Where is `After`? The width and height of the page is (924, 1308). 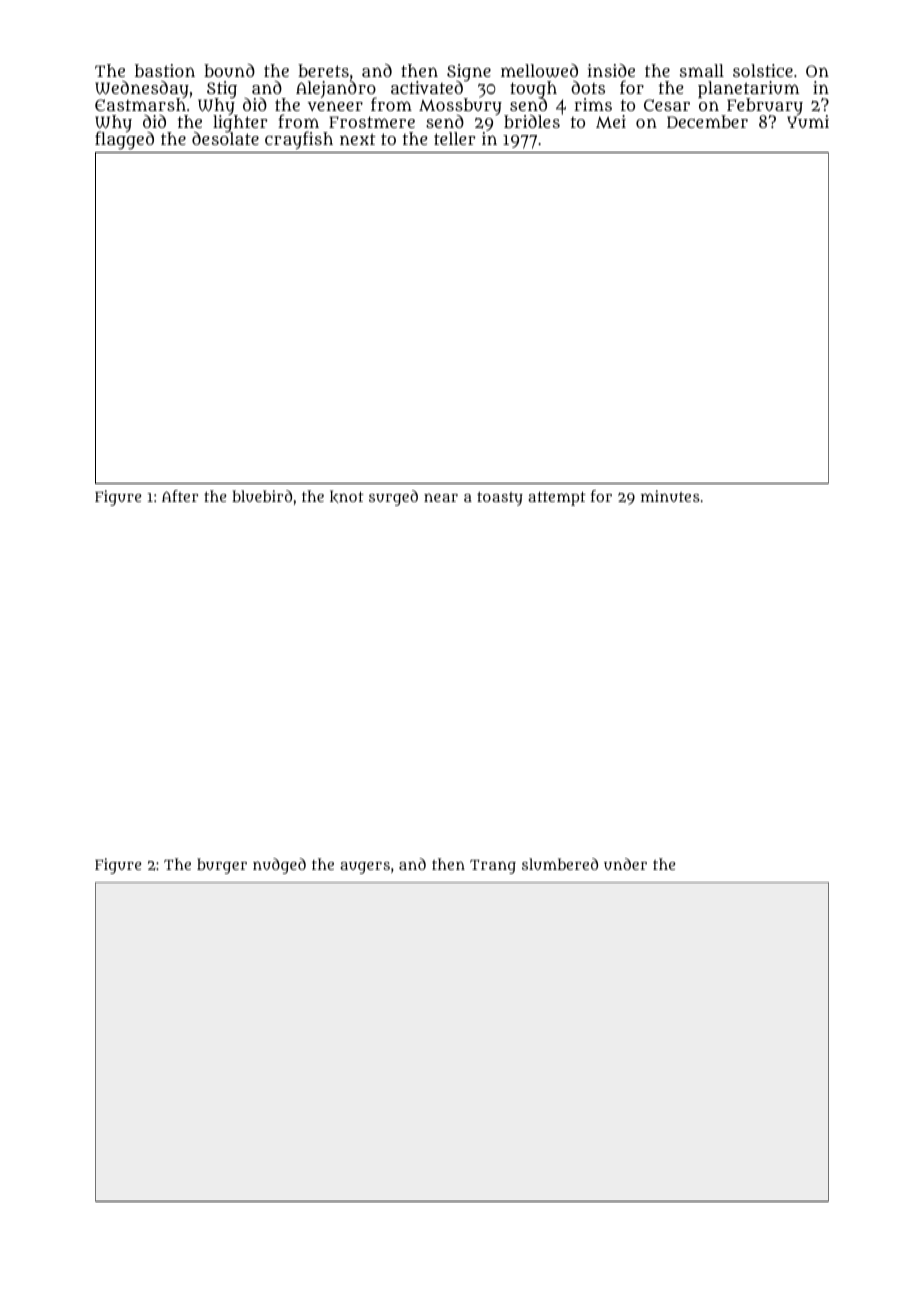
After is located at coordinates (180, 496).
